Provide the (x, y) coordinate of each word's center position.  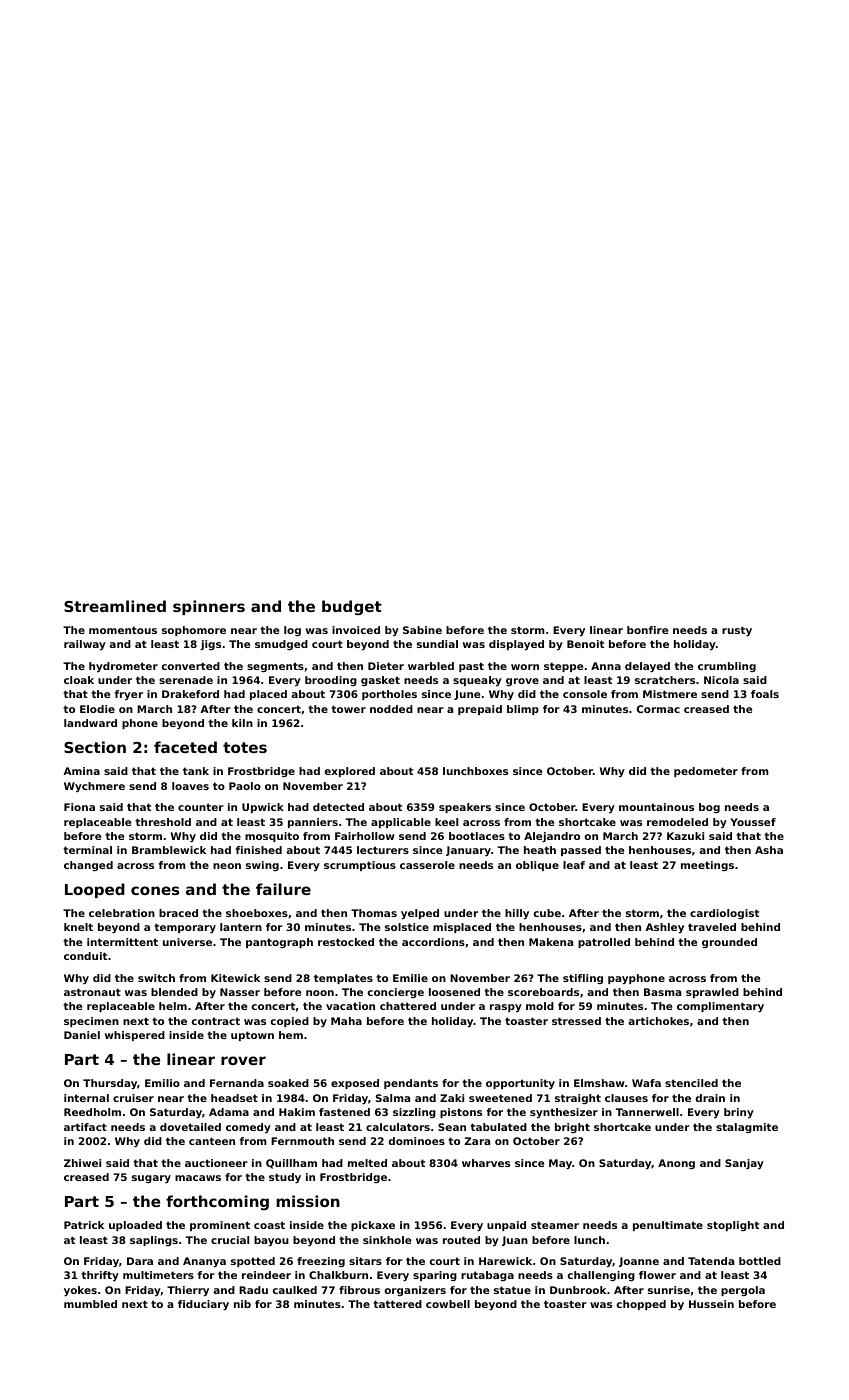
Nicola (721, 680)
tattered (397, 1304)
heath (540, 850)
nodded (391, 709)
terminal (87, 850)
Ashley (664, 928)
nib (242, 1304)
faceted (185, 747)
